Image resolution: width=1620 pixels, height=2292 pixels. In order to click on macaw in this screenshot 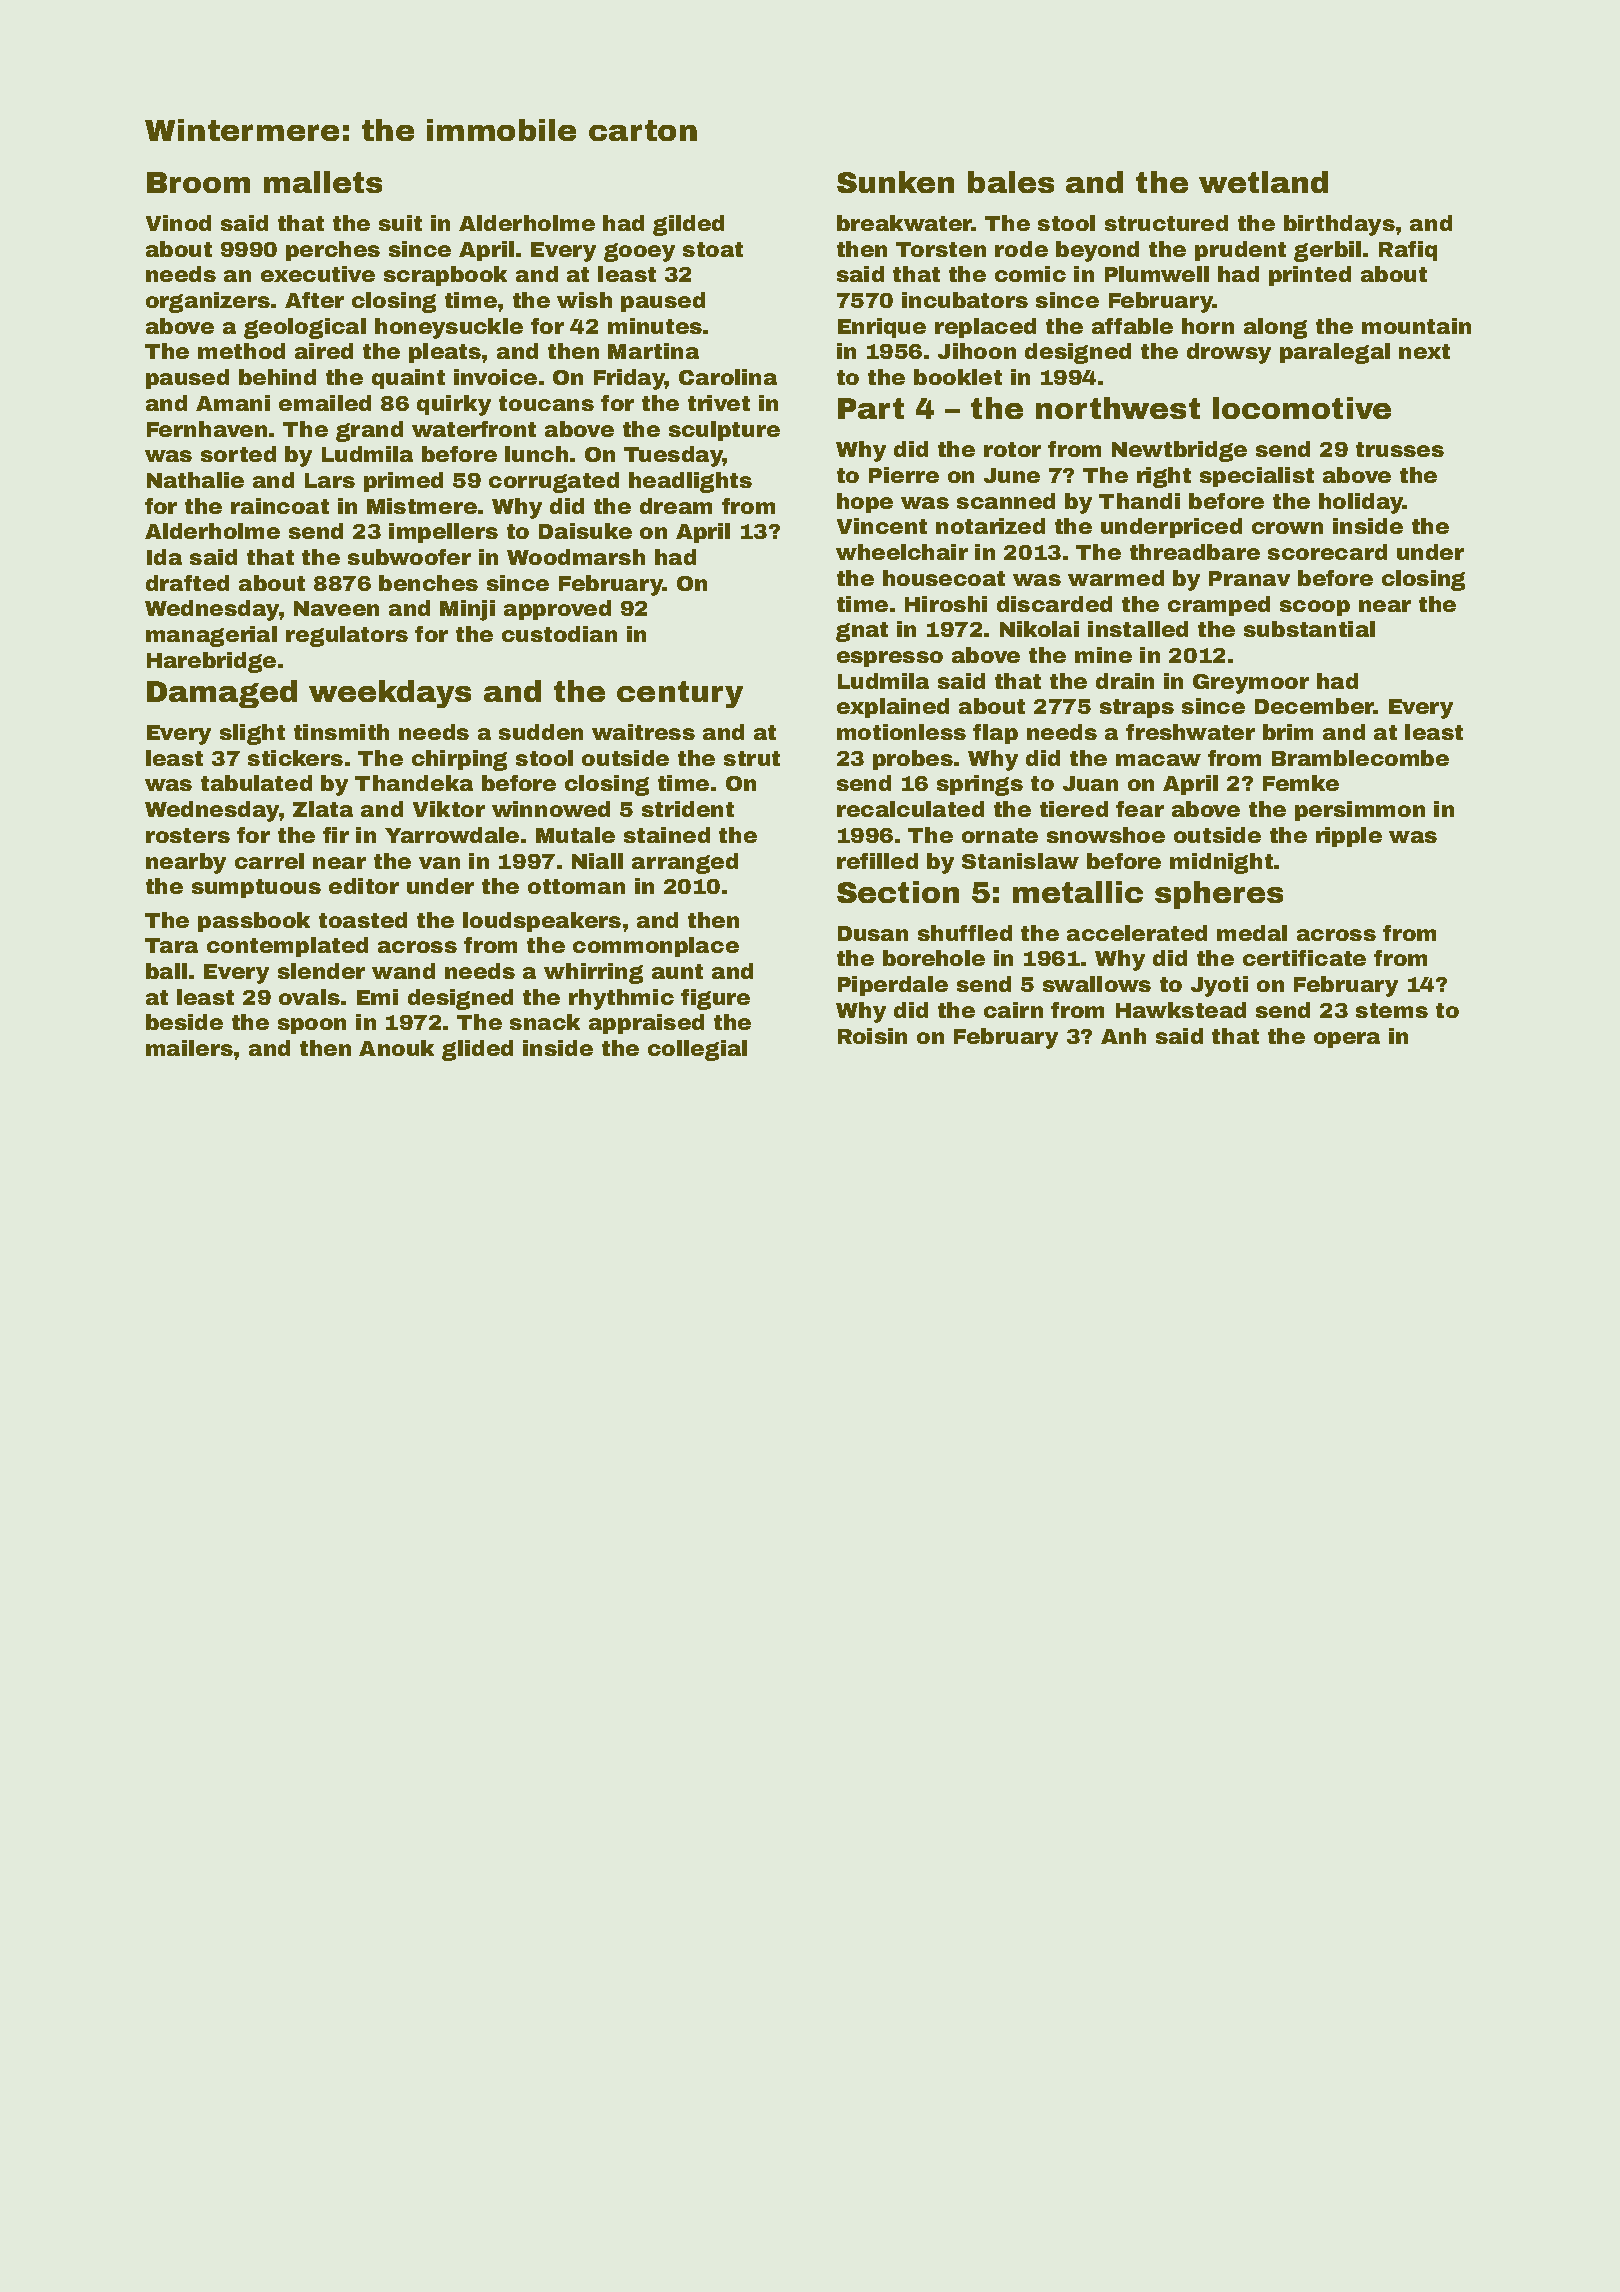, I will do `click(1158, 760)`.
